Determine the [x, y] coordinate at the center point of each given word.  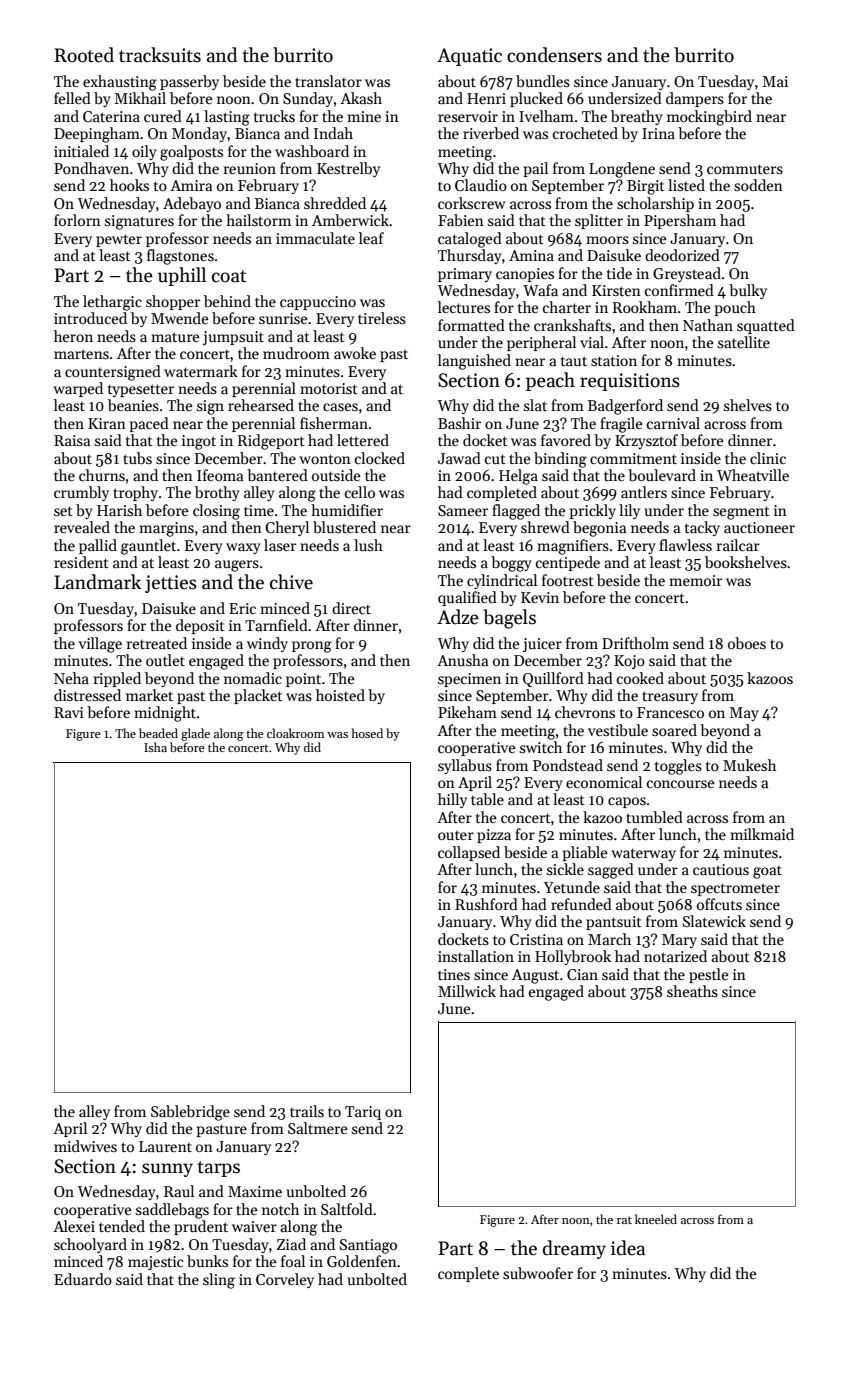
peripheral [541, 343]
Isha [155, 747]
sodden [758, 185]
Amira [191, 185]
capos [627, 802]
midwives [85, 1146]
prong [312, 647]
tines [454, 974]
